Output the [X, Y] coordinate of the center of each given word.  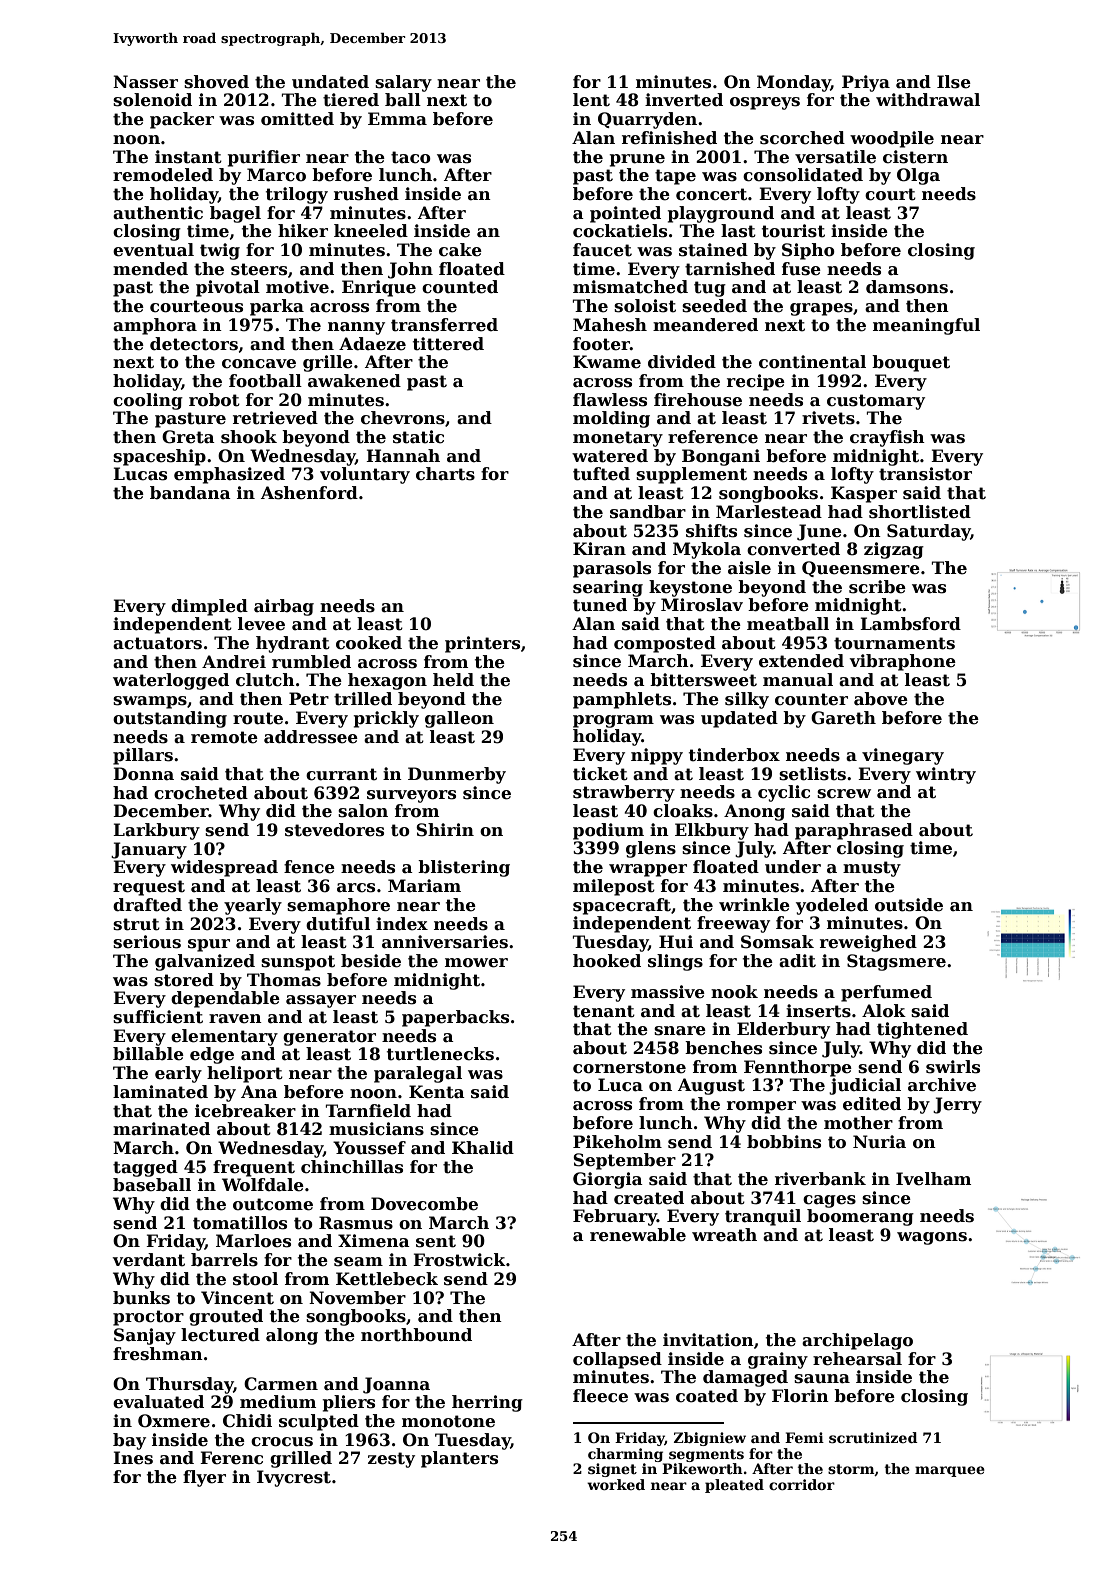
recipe [756, 382]
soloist [645, 306]
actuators [157, 643]
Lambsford [910, 624]
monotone [448, 1421]
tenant [604, 1011]
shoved [216, 82]
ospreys [765, 103]
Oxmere [174, 1421]
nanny [356, 328]
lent [591, 100]
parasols [612, 569]
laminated [160, 1092]
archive [942, 1085]
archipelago [857, 1341]
